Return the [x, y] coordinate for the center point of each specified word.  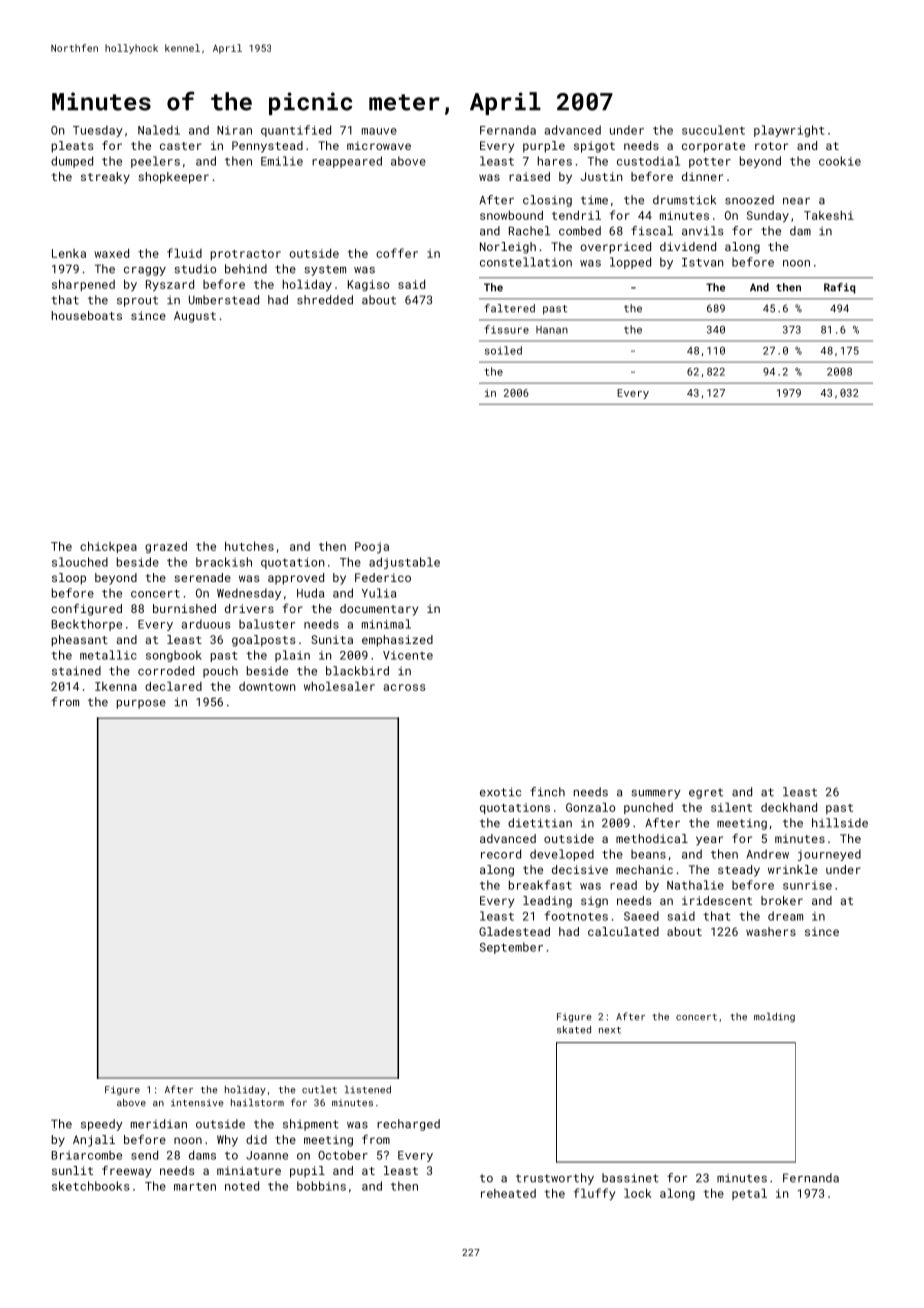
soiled [503, 350]
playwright [789, 131]
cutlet [319, 1090]
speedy [102, 1125]
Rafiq [839, 288]
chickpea [108, 547]
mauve [379, 131]
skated [574, 1030]
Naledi [159, 130]
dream [785, 916]
